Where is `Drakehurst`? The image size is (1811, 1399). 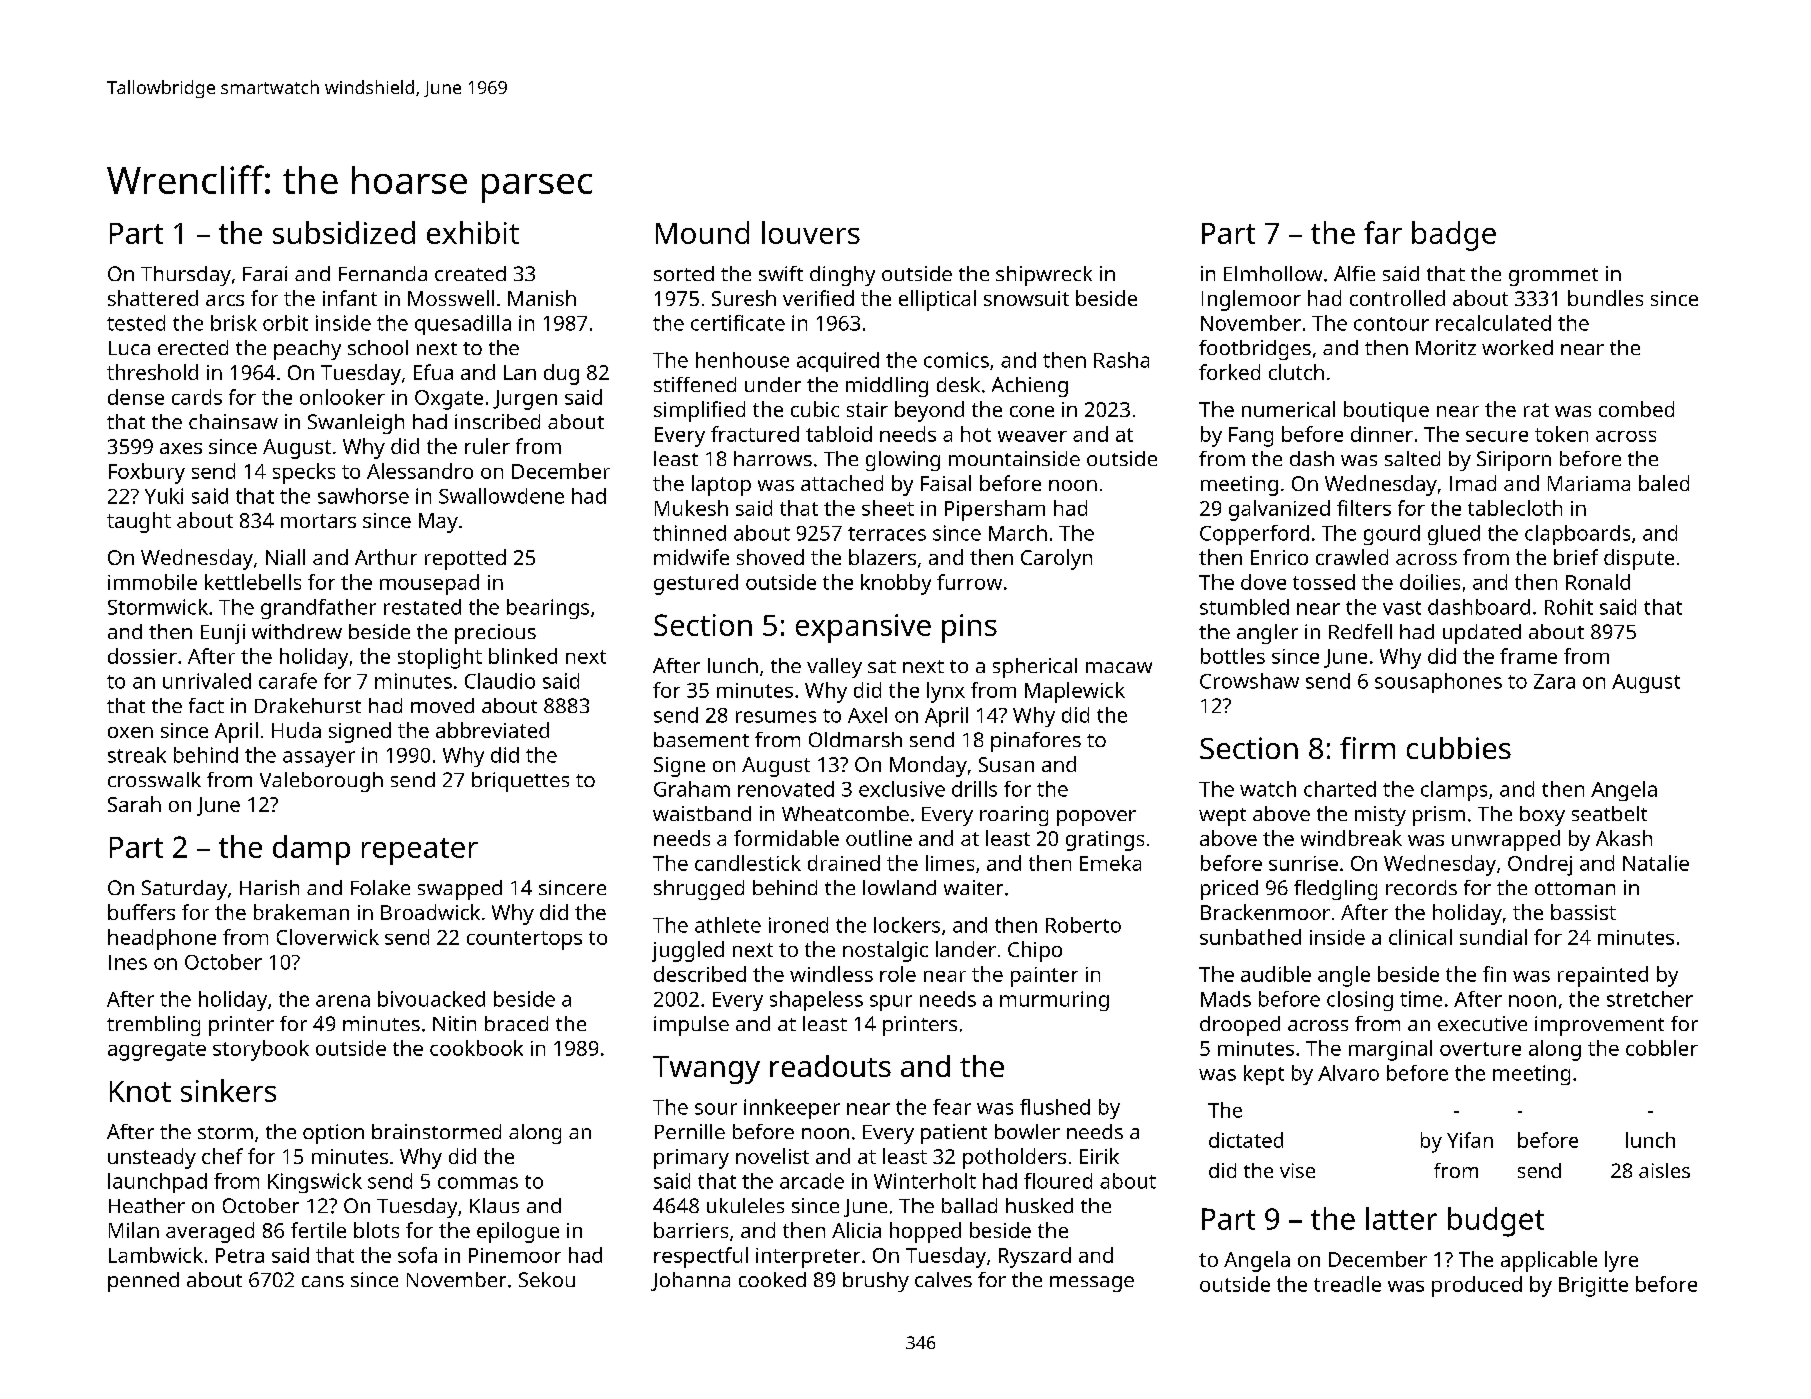 Drakehurst is located at coordinates (308, 705).
